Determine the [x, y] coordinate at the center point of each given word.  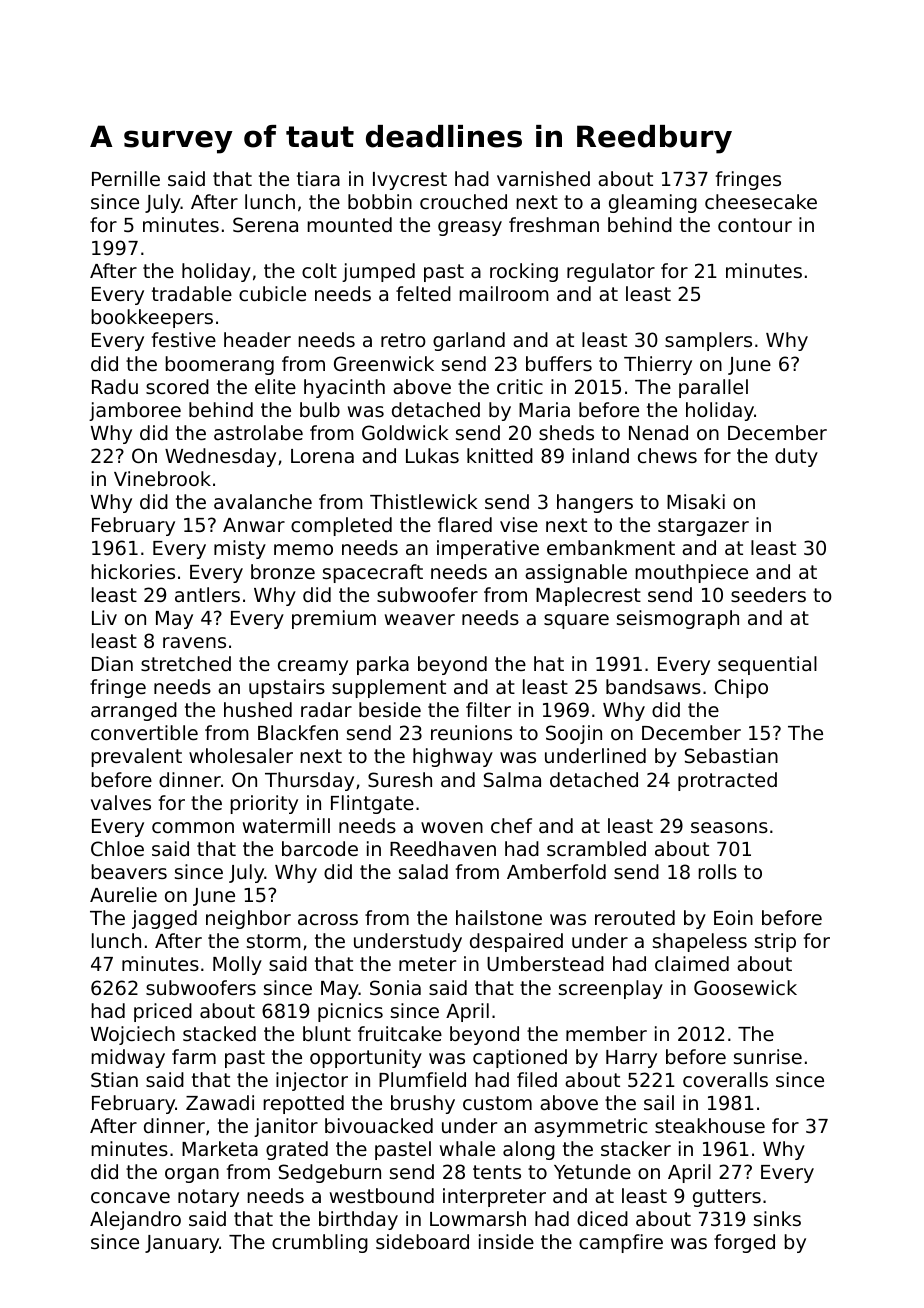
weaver [420, 619]
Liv [104, 617]
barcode [320, 848]
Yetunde [592, 1171]
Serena [265, 224]
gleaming [653, 203]
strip [775, 942]
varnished [543, 178]
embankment [611, 547]
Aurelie [123, 894]
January [182, 1244]
